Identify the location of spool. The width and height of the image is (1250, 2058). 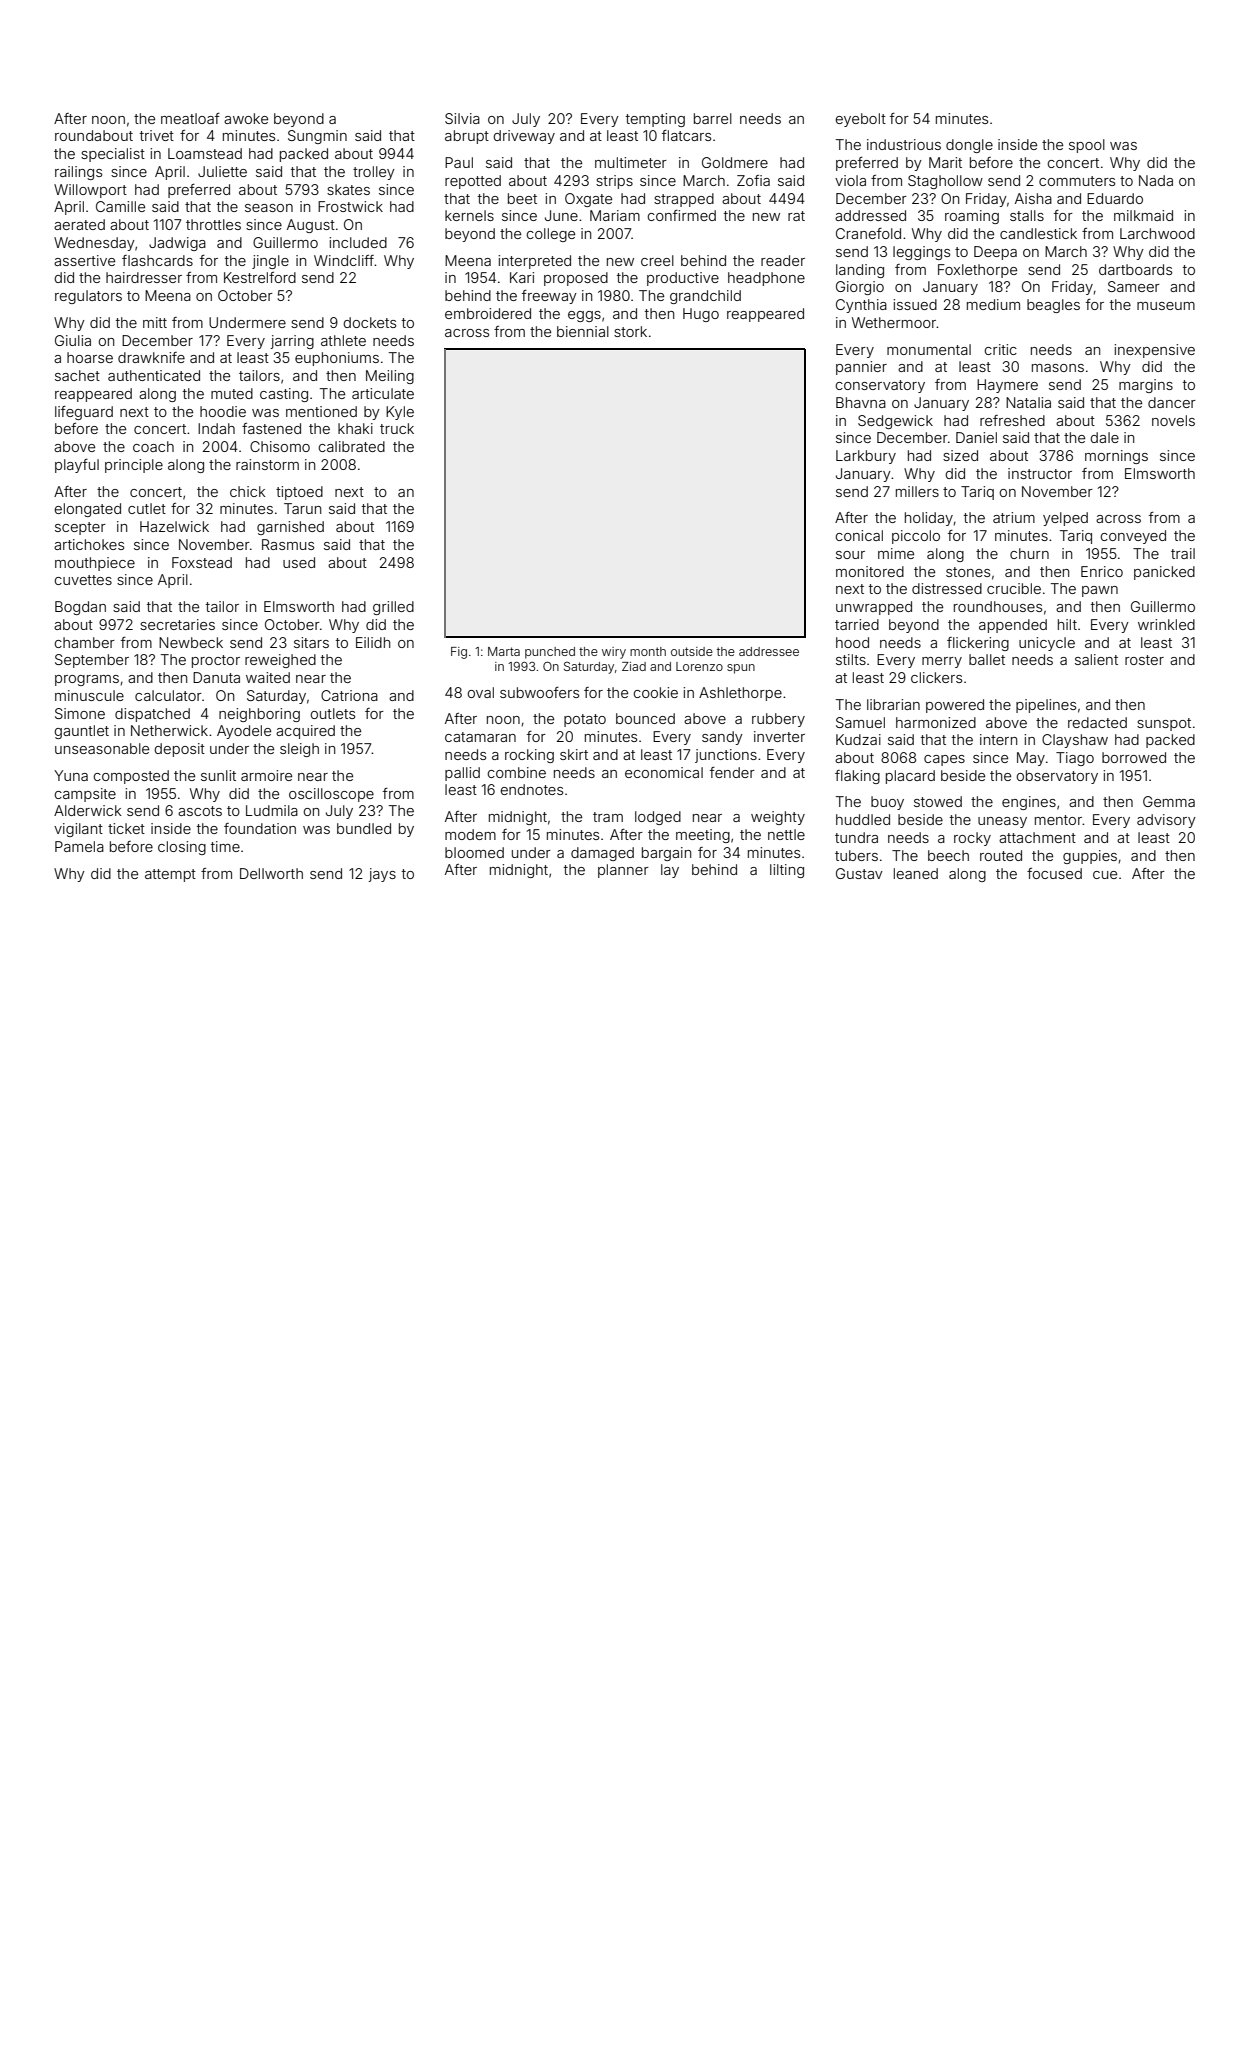
(1087, 146).
